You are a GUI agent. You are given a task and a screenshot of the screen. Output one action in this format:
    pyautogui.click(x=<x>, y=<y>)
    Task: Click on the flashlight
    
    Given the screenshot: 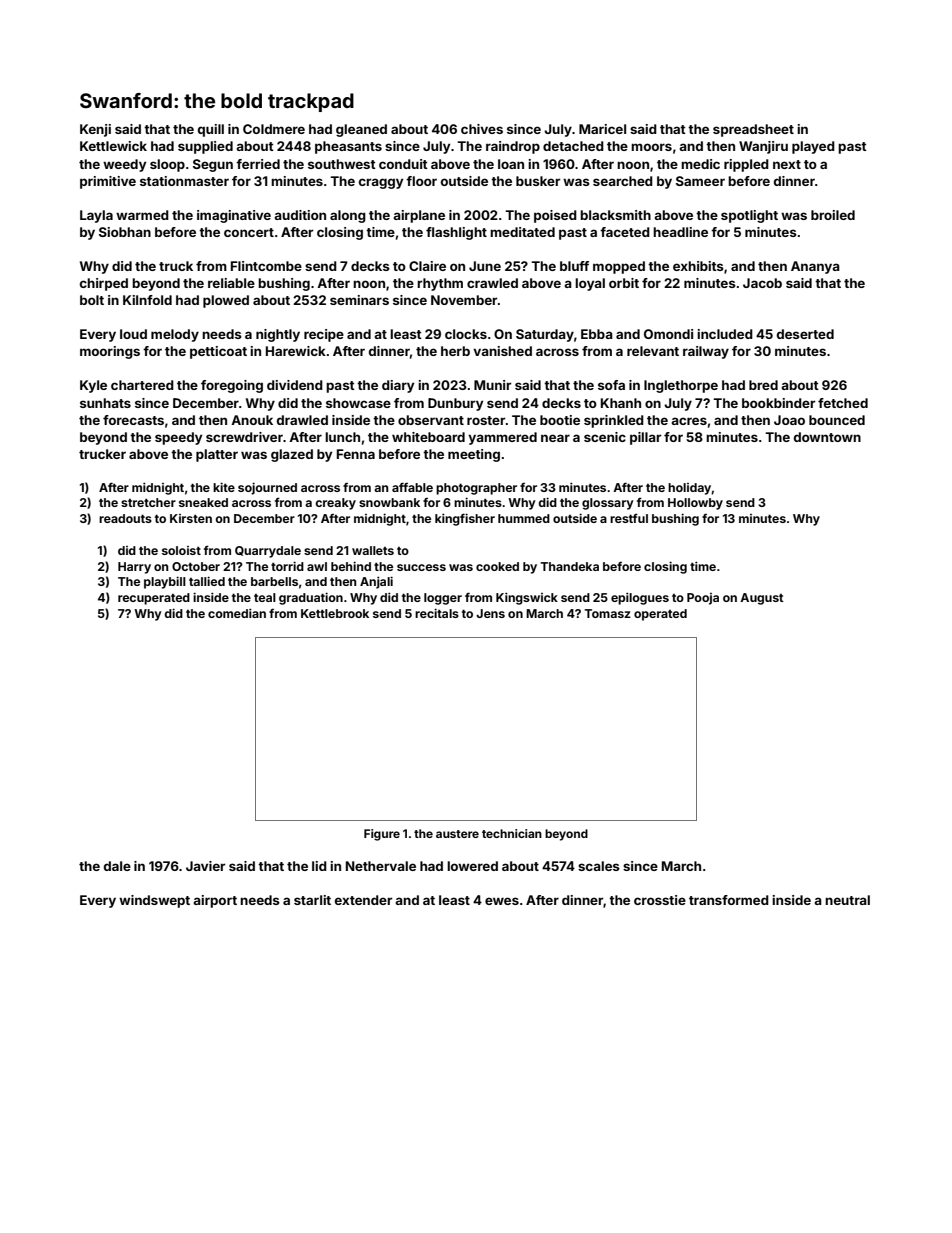 What is the action you would take?
    pyautogui.click(x=456, y=233)
